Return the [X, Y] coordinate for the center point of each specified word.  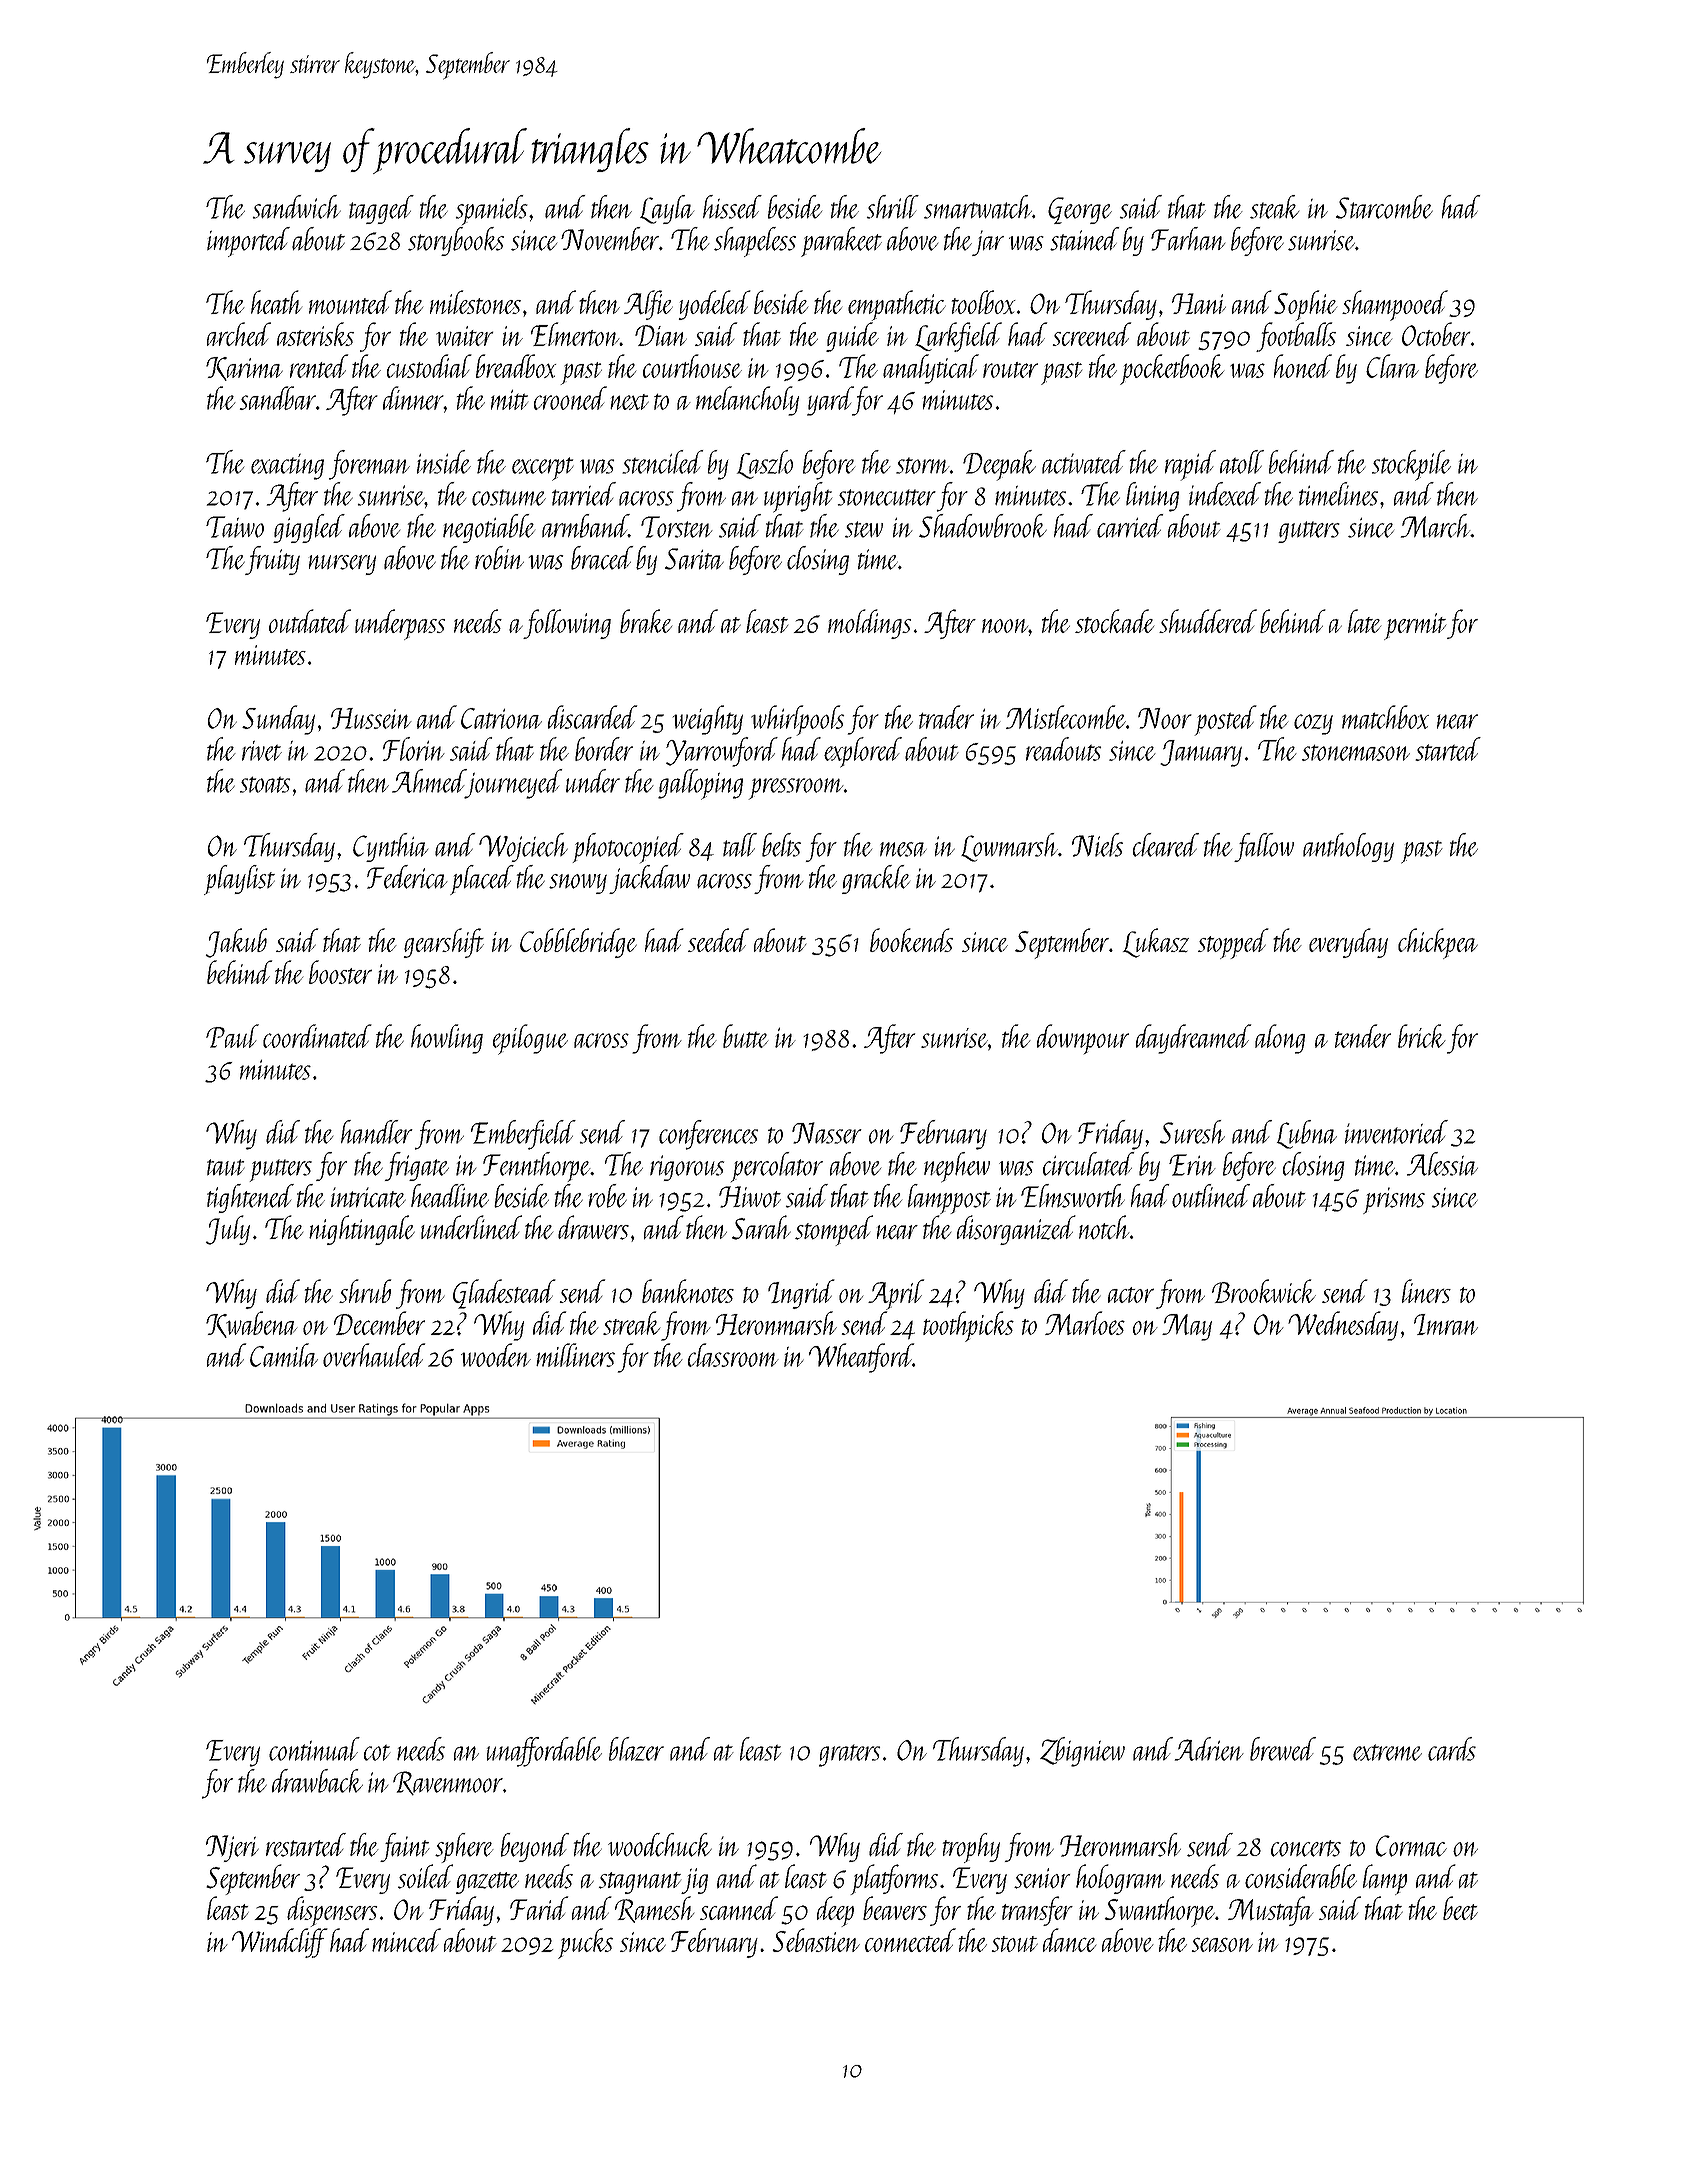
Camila [284, 1355]
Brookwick [1264, 1291]
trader [946, 717]
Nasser [827, 1133]
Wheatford [861, 1358]
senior [1042, 1878]
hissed [732, 207]
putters [281, 1170]
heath [276, 302]
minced [406, 1940]
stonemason [1356, 753]
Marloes [1085, 1323]
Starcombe [1384, 207]
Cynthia [390, 847]
